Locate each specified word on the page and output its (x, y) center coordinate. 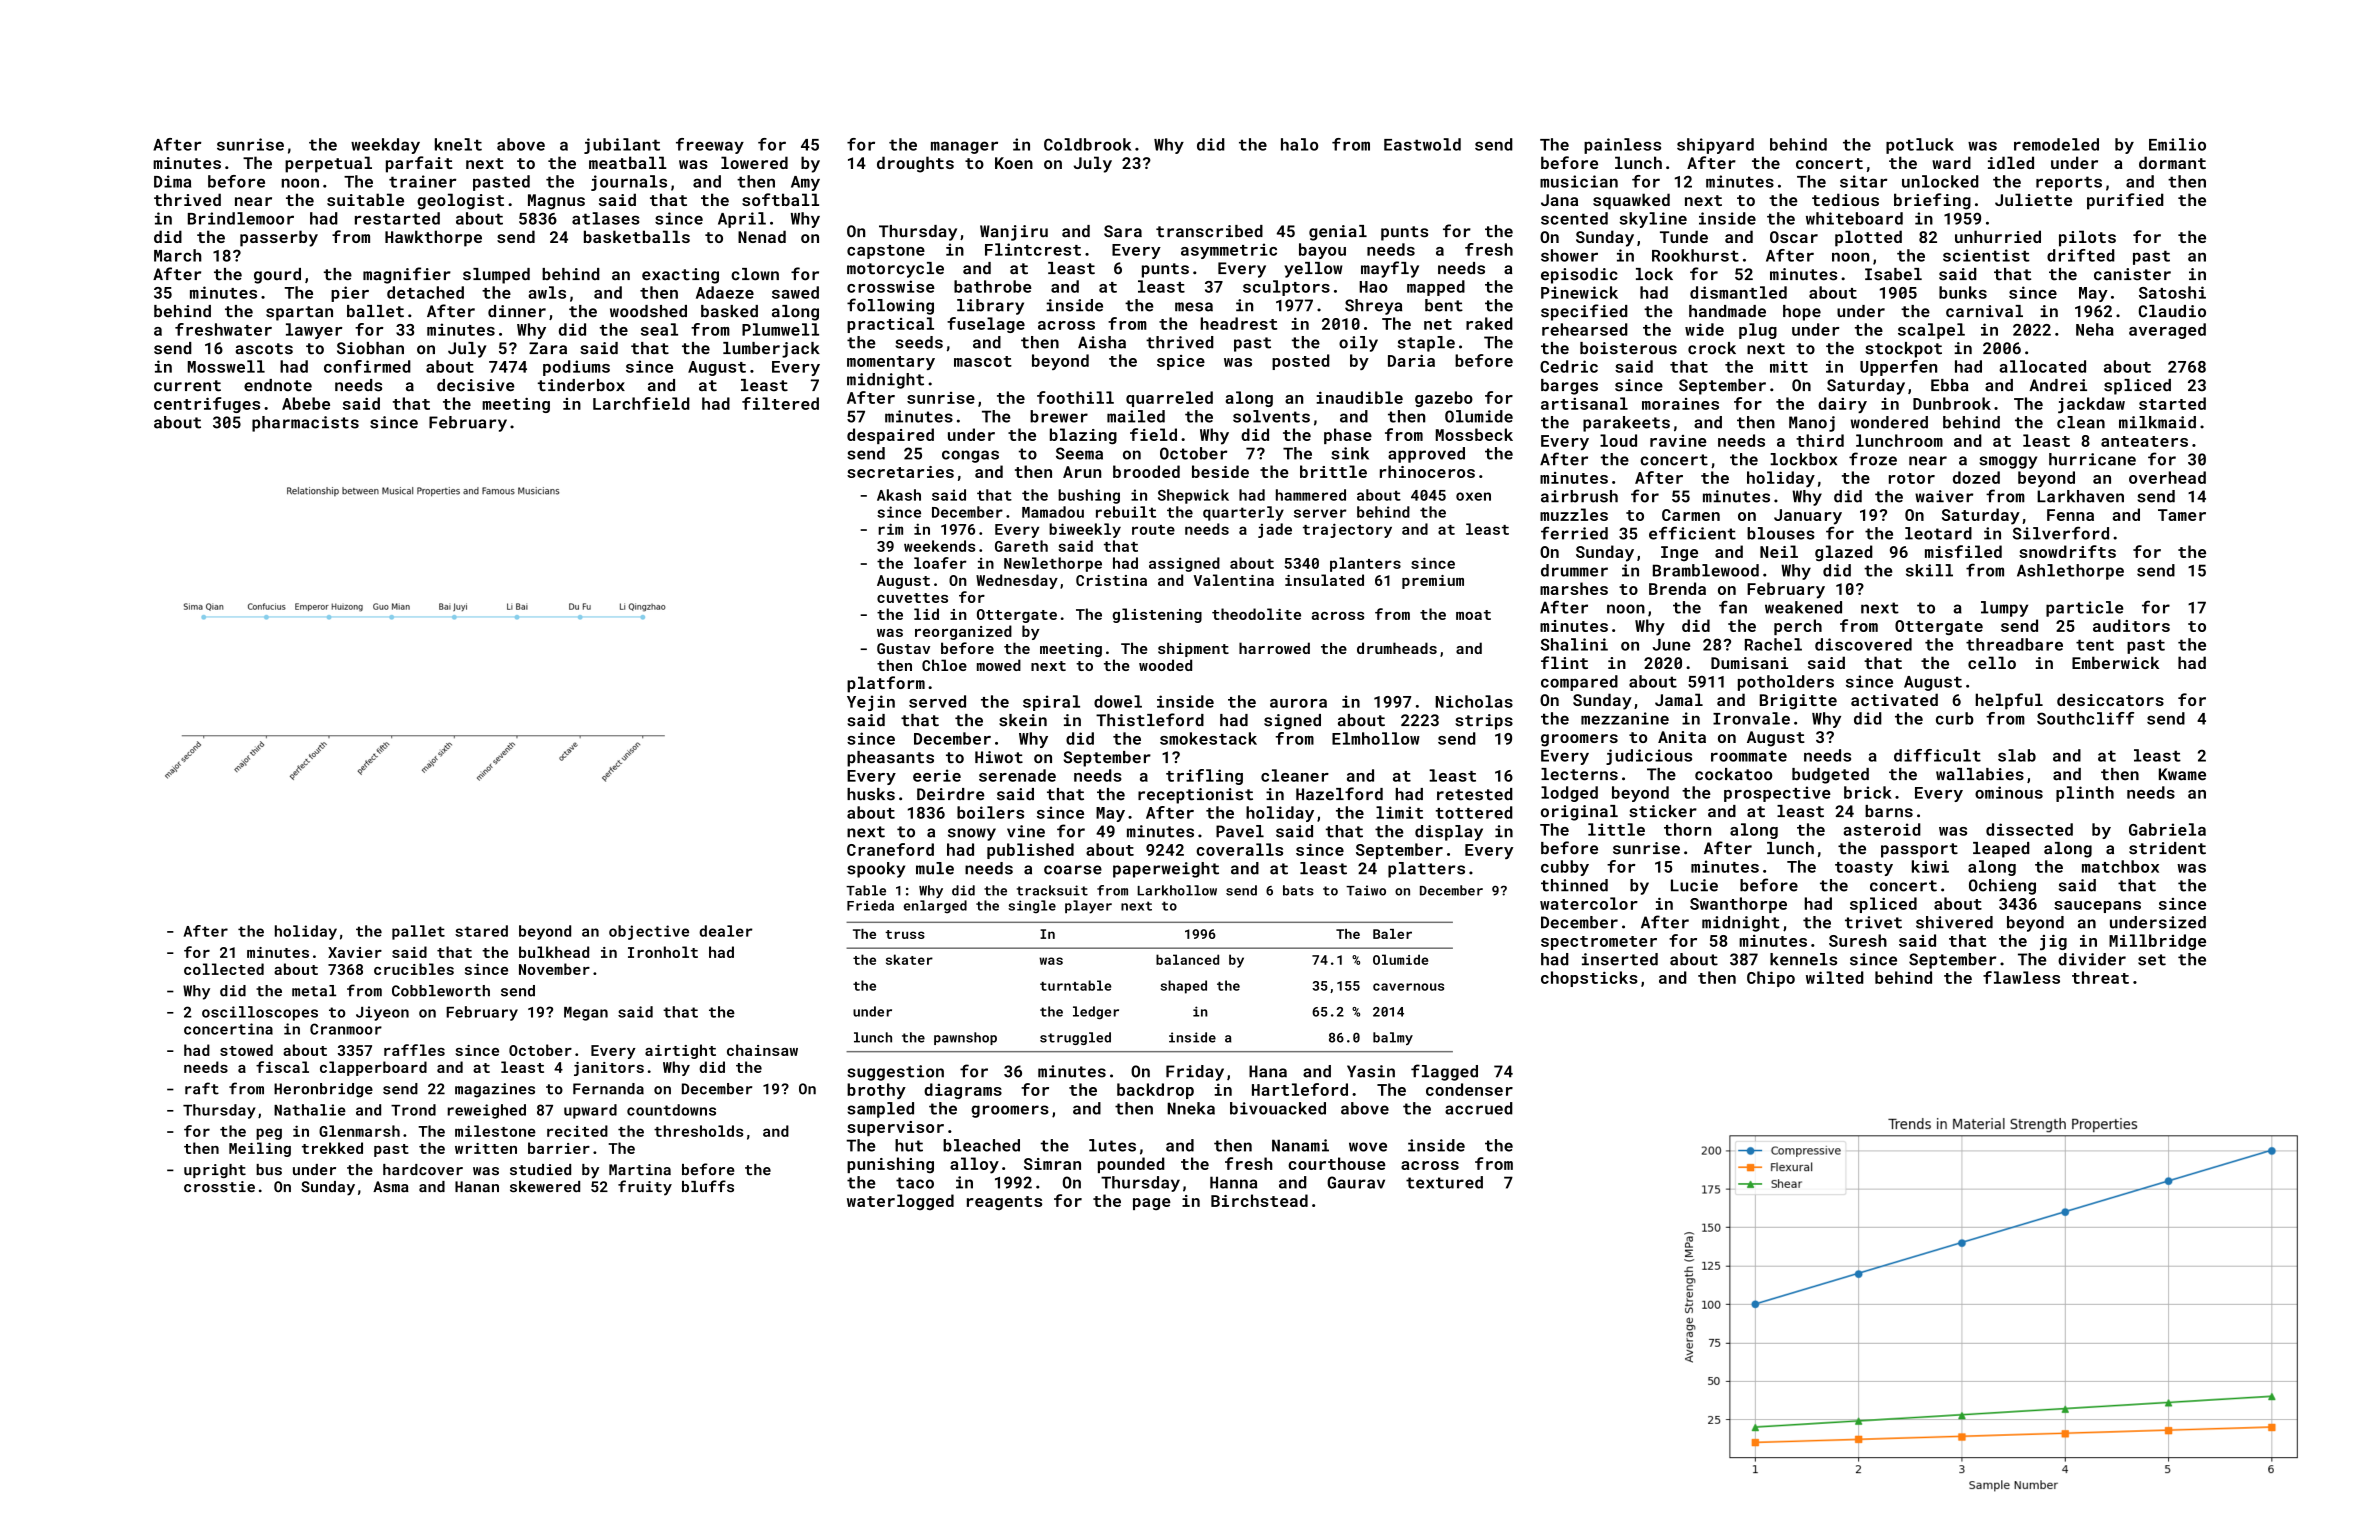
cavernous (1408, 987)
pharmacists (305, 424)
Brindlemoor (241, 218)
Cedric (1569, 366)
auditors (2131, 625)
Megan (586, 1014)
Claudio (2172, 311)
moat (1473, 615)
